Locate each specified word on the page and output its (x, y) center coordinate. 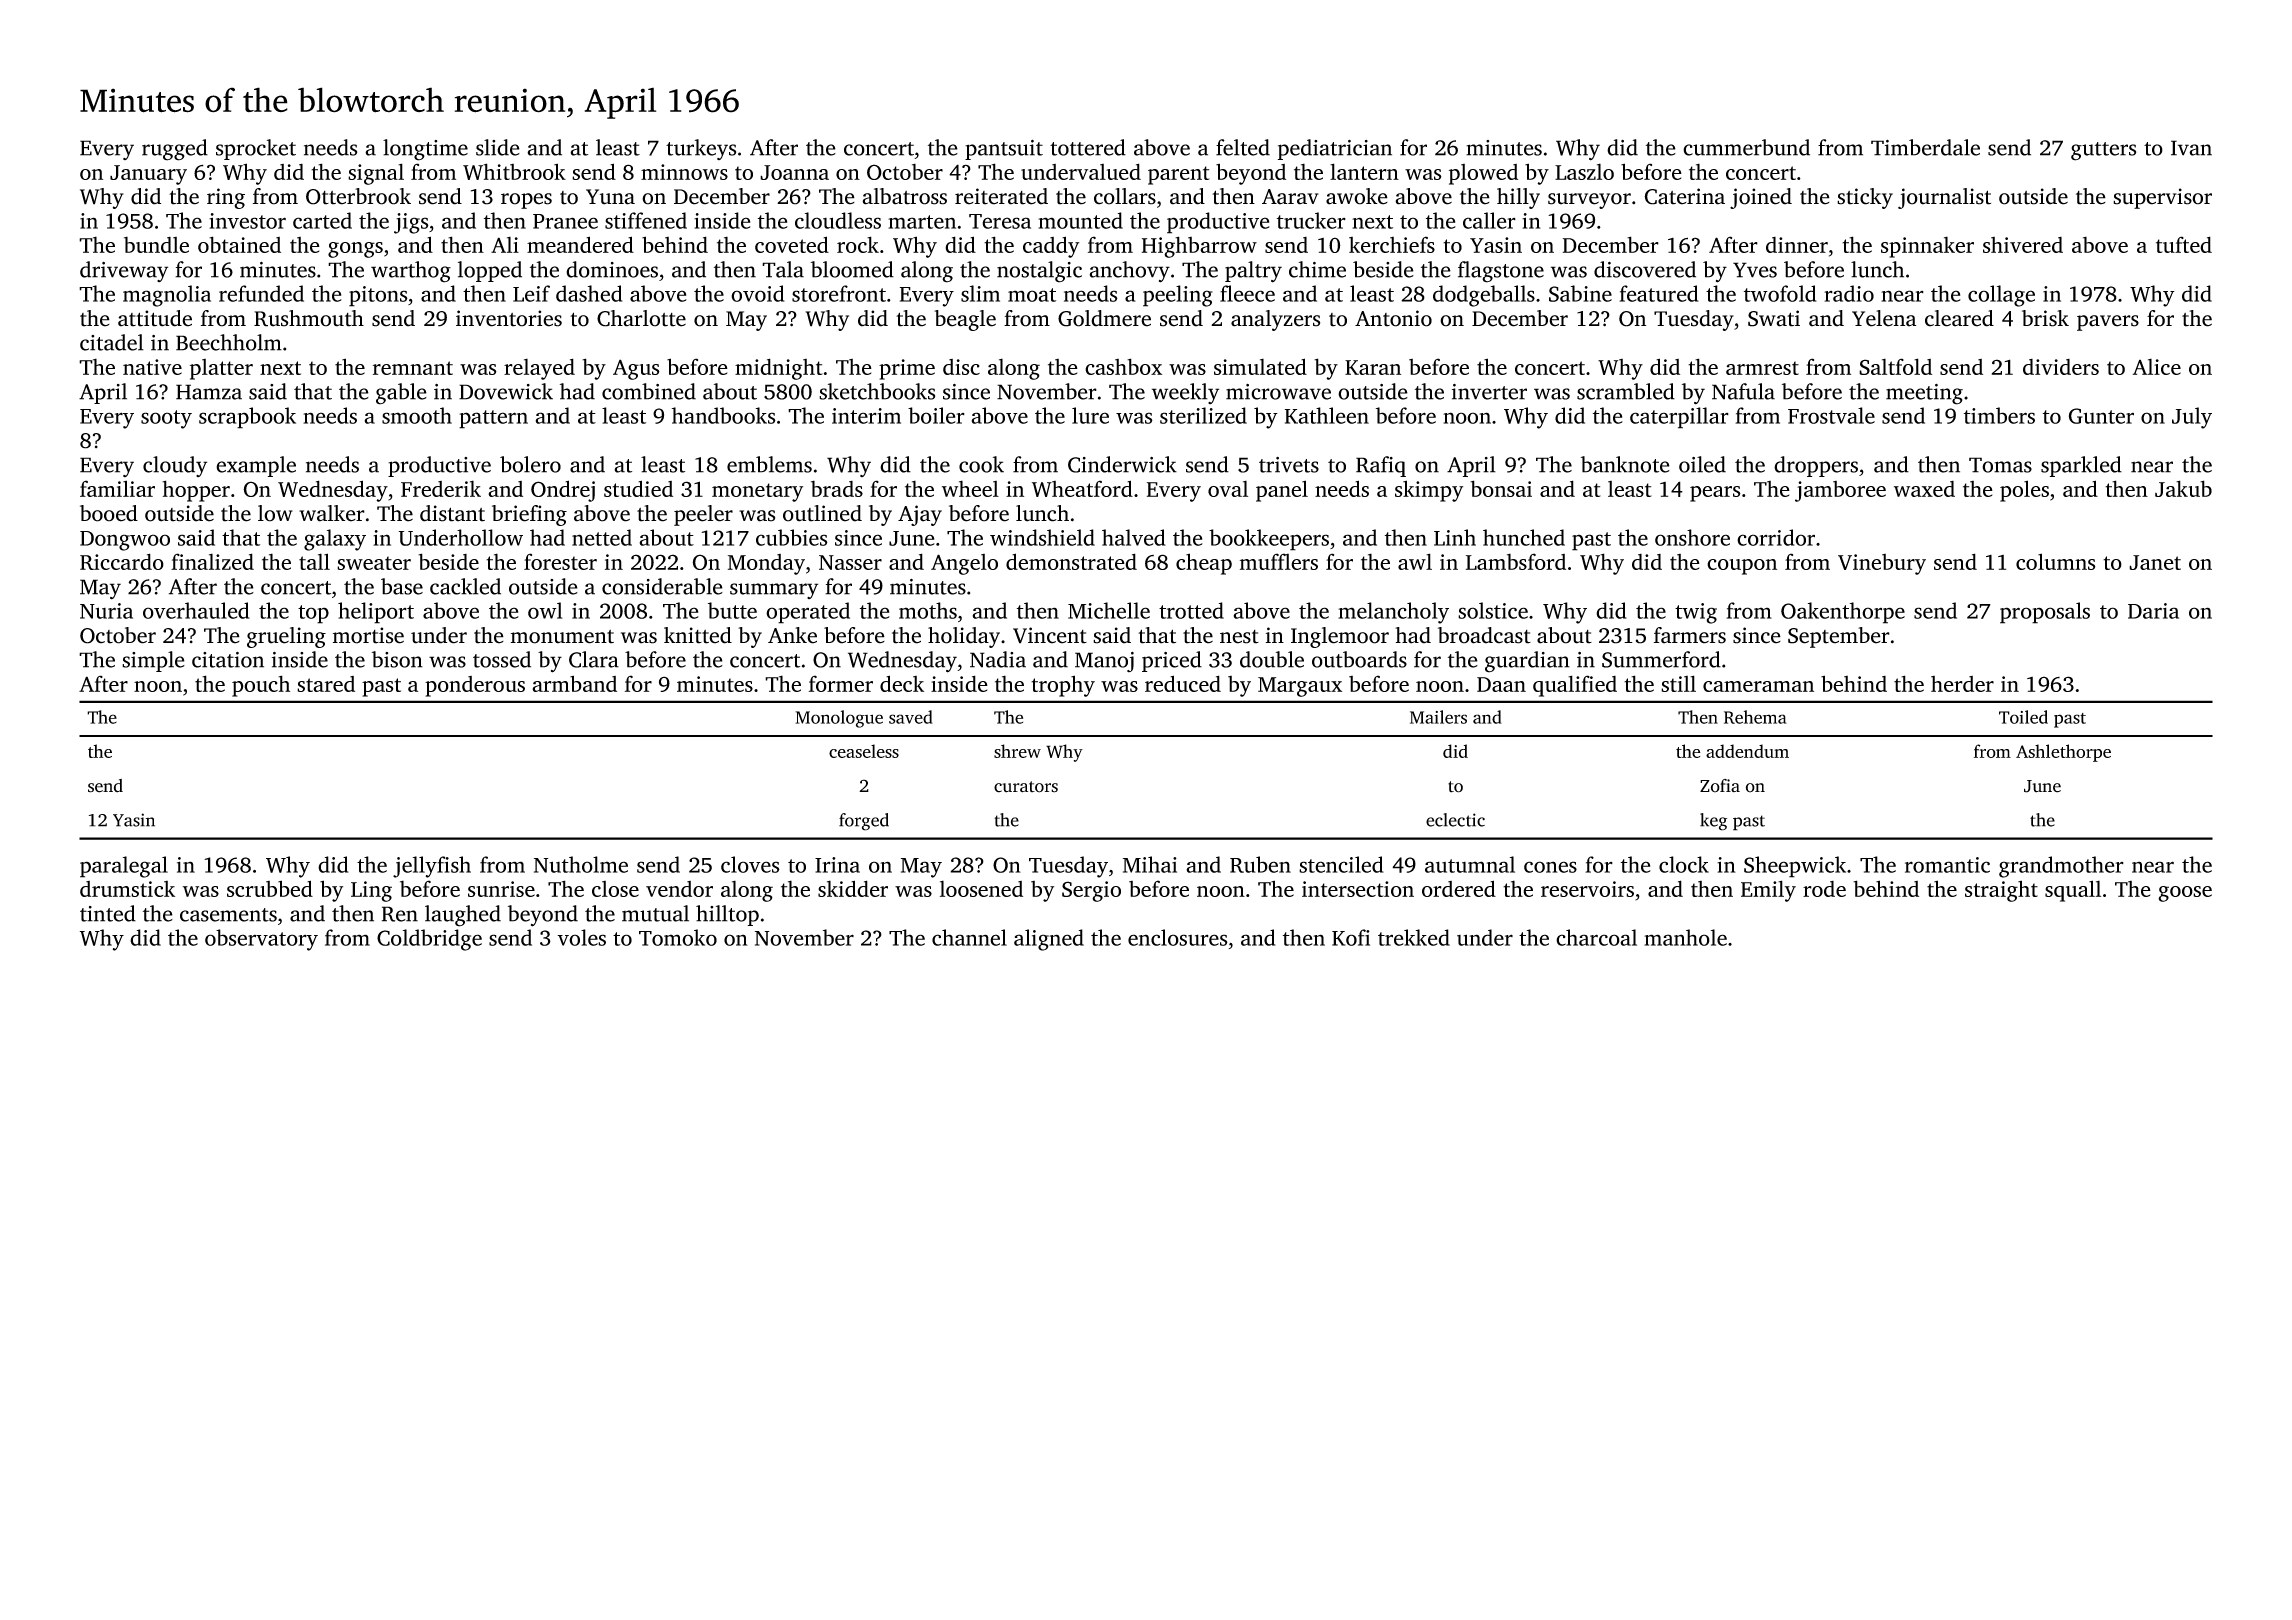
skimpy (1429, 491)
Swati (1774, 318)
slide (498, 147)
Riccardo (122, 561)
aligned (1049, 940)
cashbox (1123, 366)
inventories (509, 318)
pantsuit (1004, 150)
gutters (2103, 151)
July (2192, 418)
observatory (261, 940)
